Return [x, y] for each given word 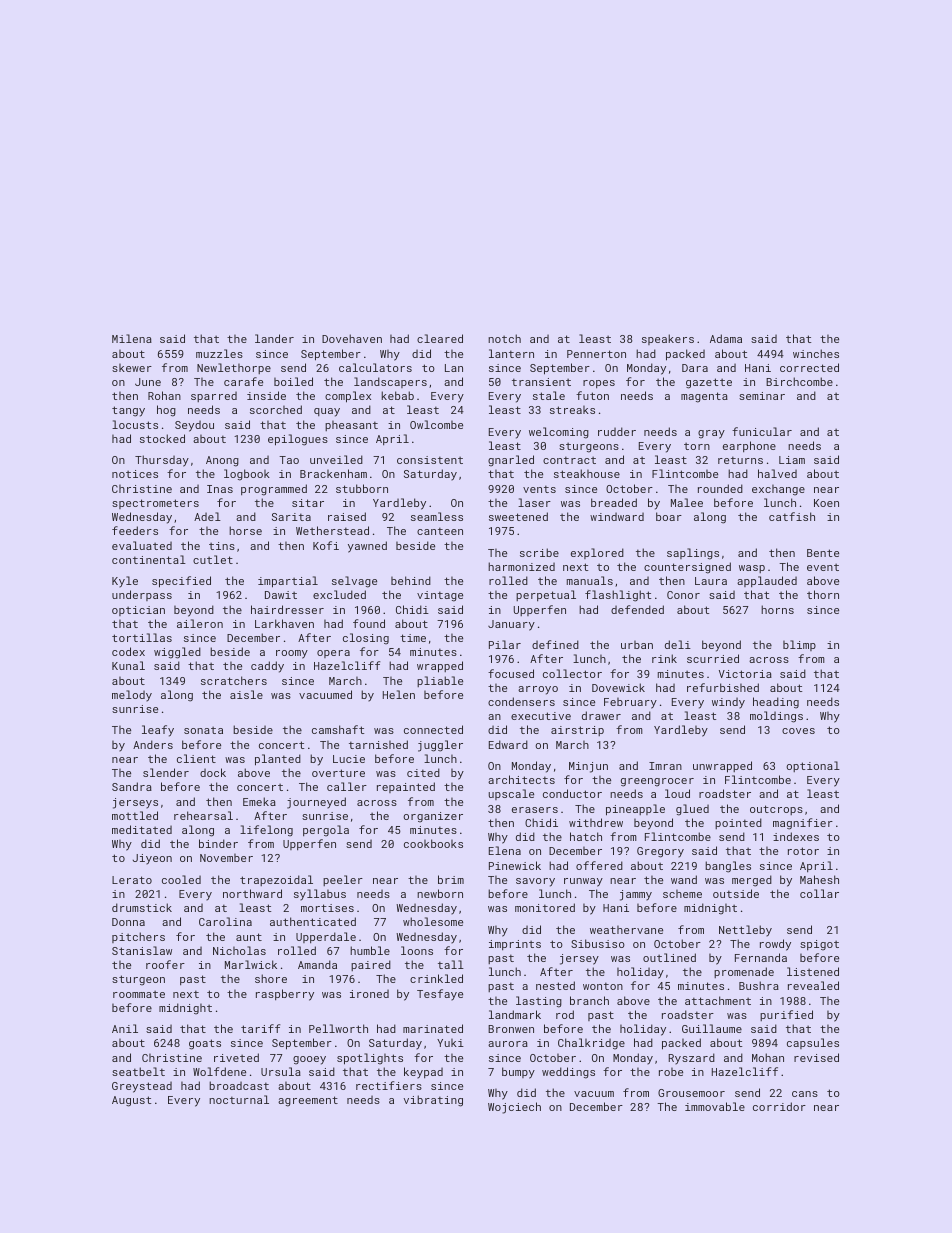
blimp [799, 645]
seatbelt [138, 1071]
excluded [339, 594]
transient [541, 382]
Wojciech [514, 1108]
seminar [762, 396]
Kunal [128, 665]
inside [266, 395]
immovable [715, 1106]
